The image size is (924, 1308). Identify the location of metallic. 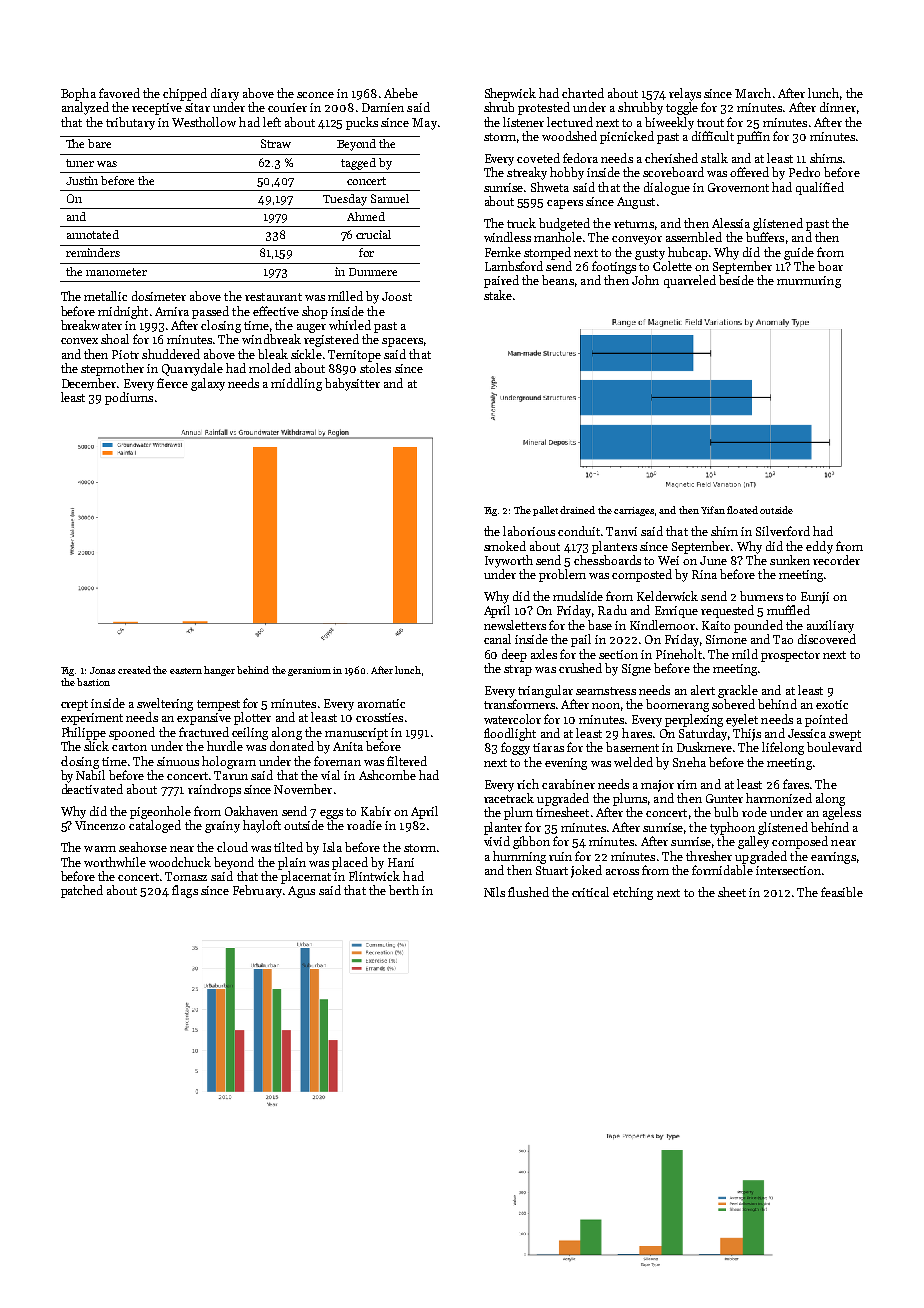
(105, 296).
